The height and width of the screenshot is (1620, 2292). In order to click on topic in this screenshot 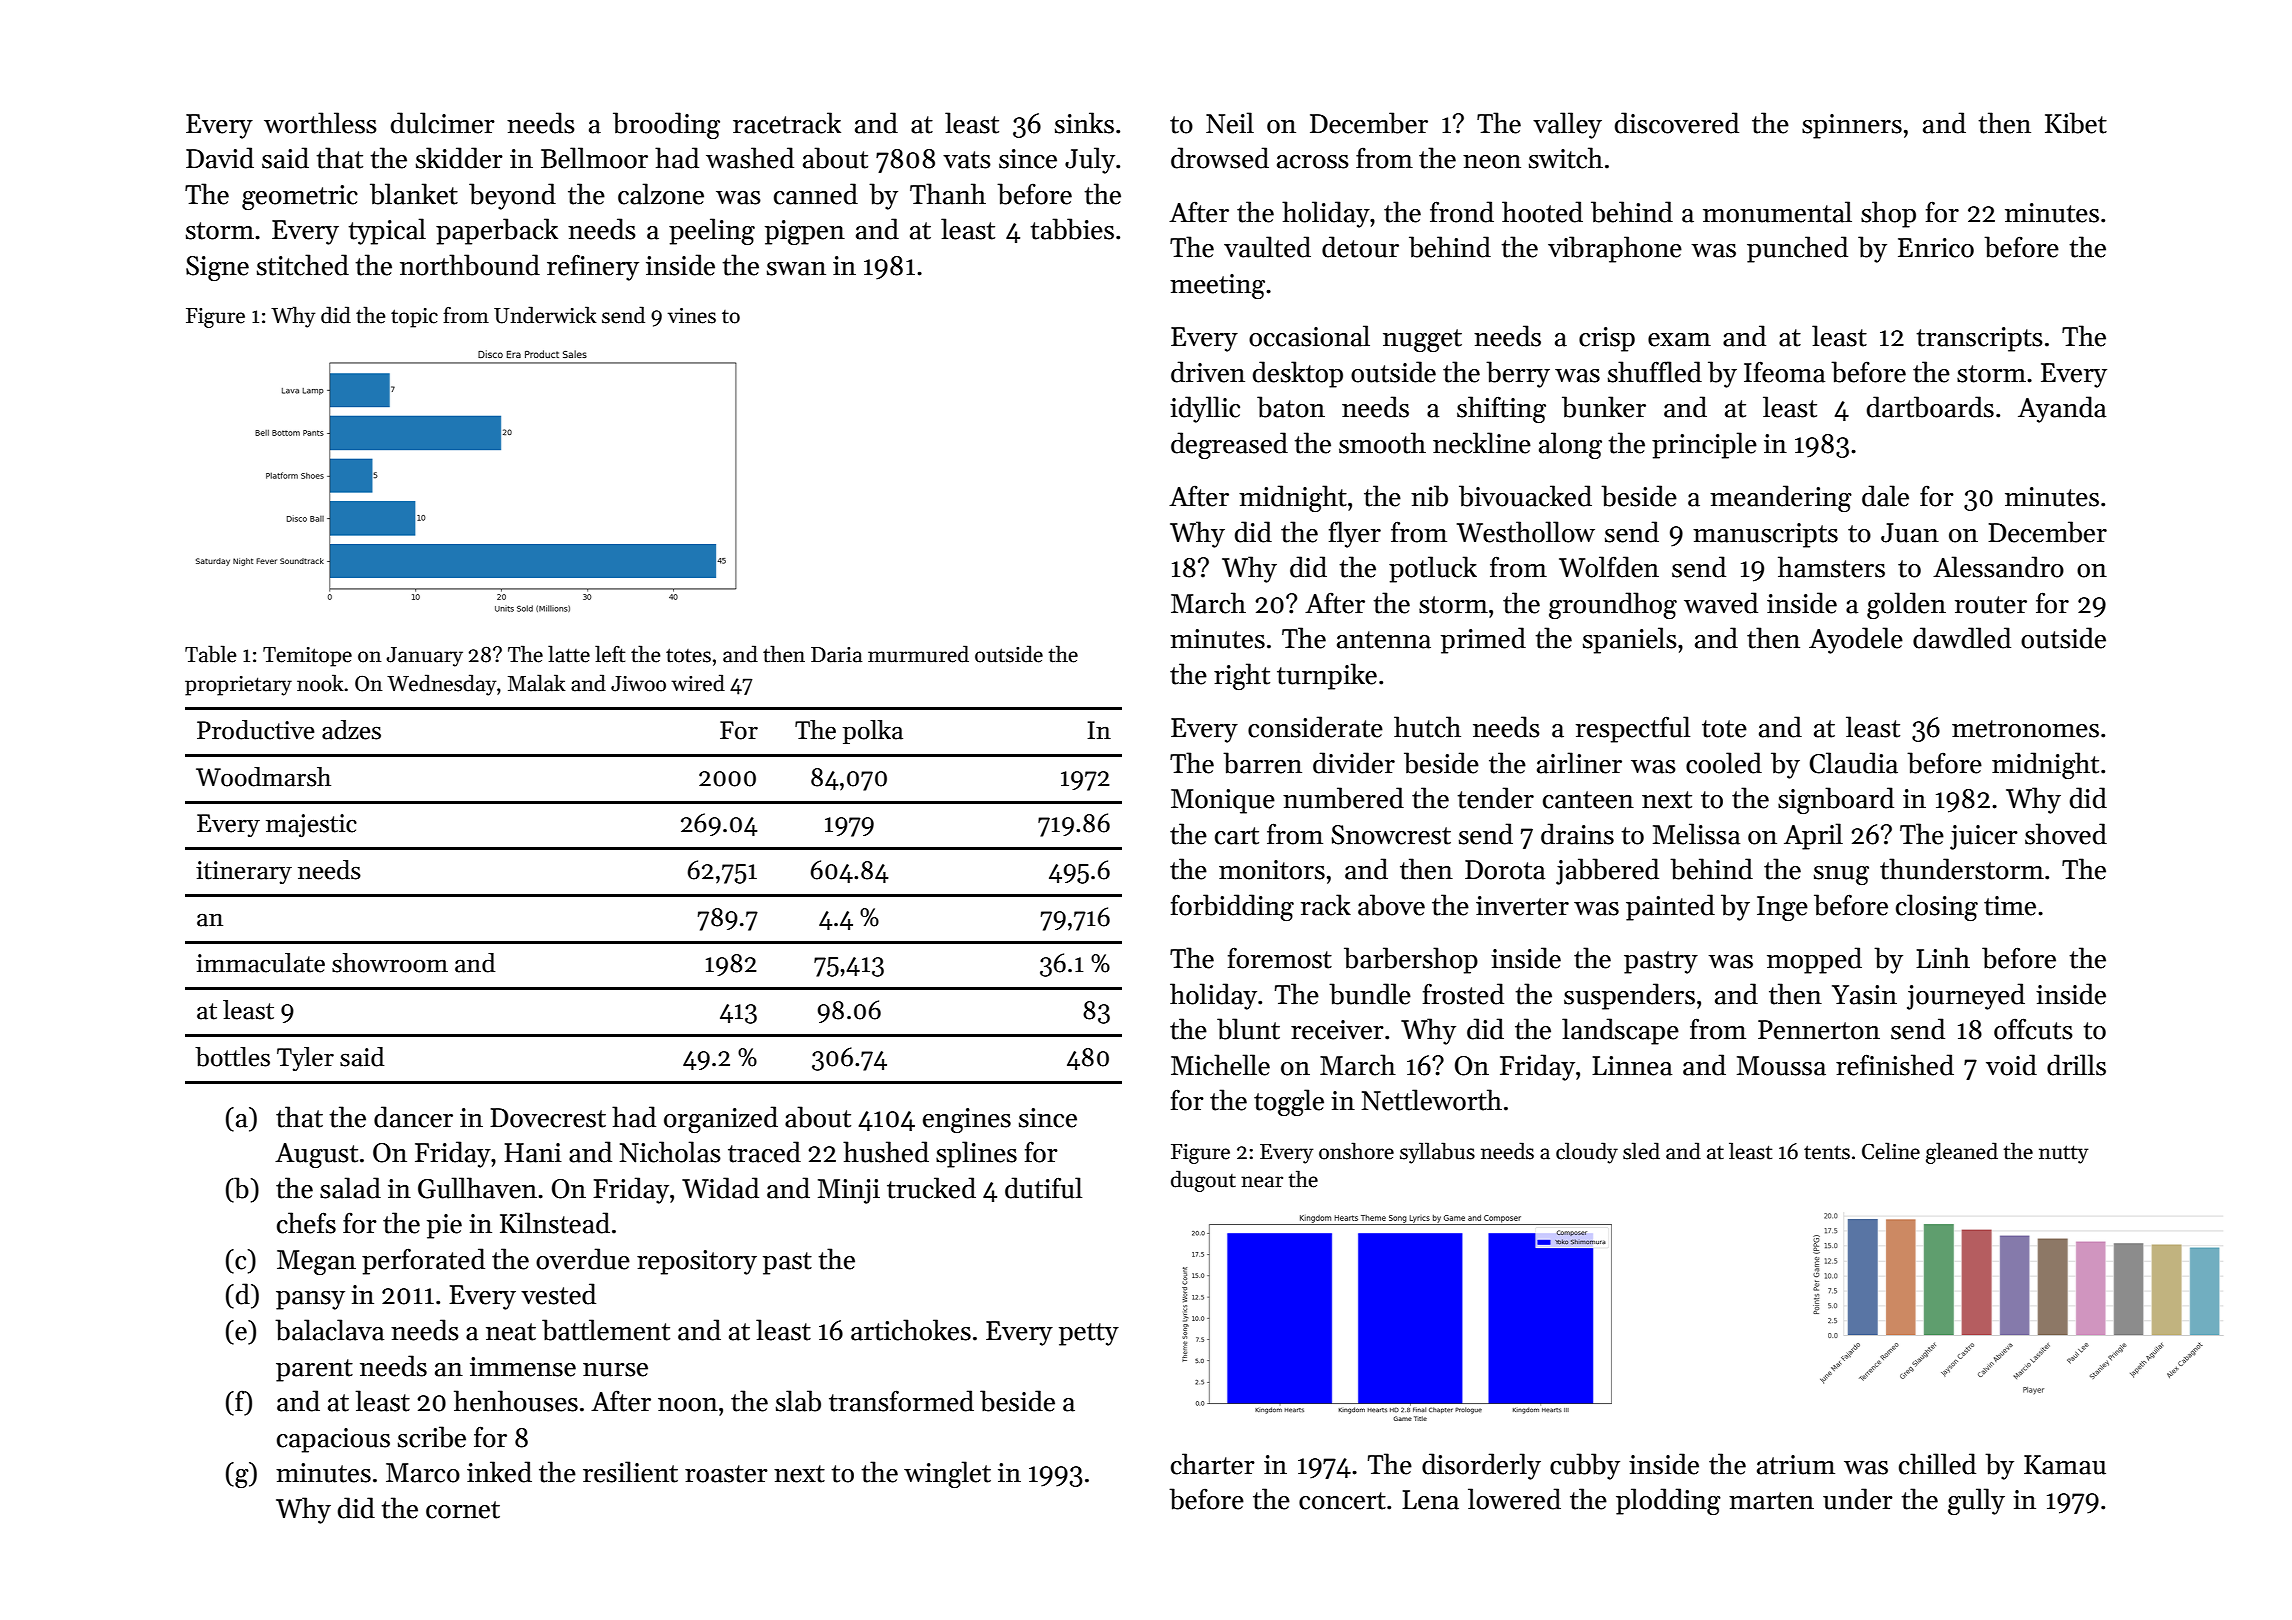, I will do `click(414, 318)`.
